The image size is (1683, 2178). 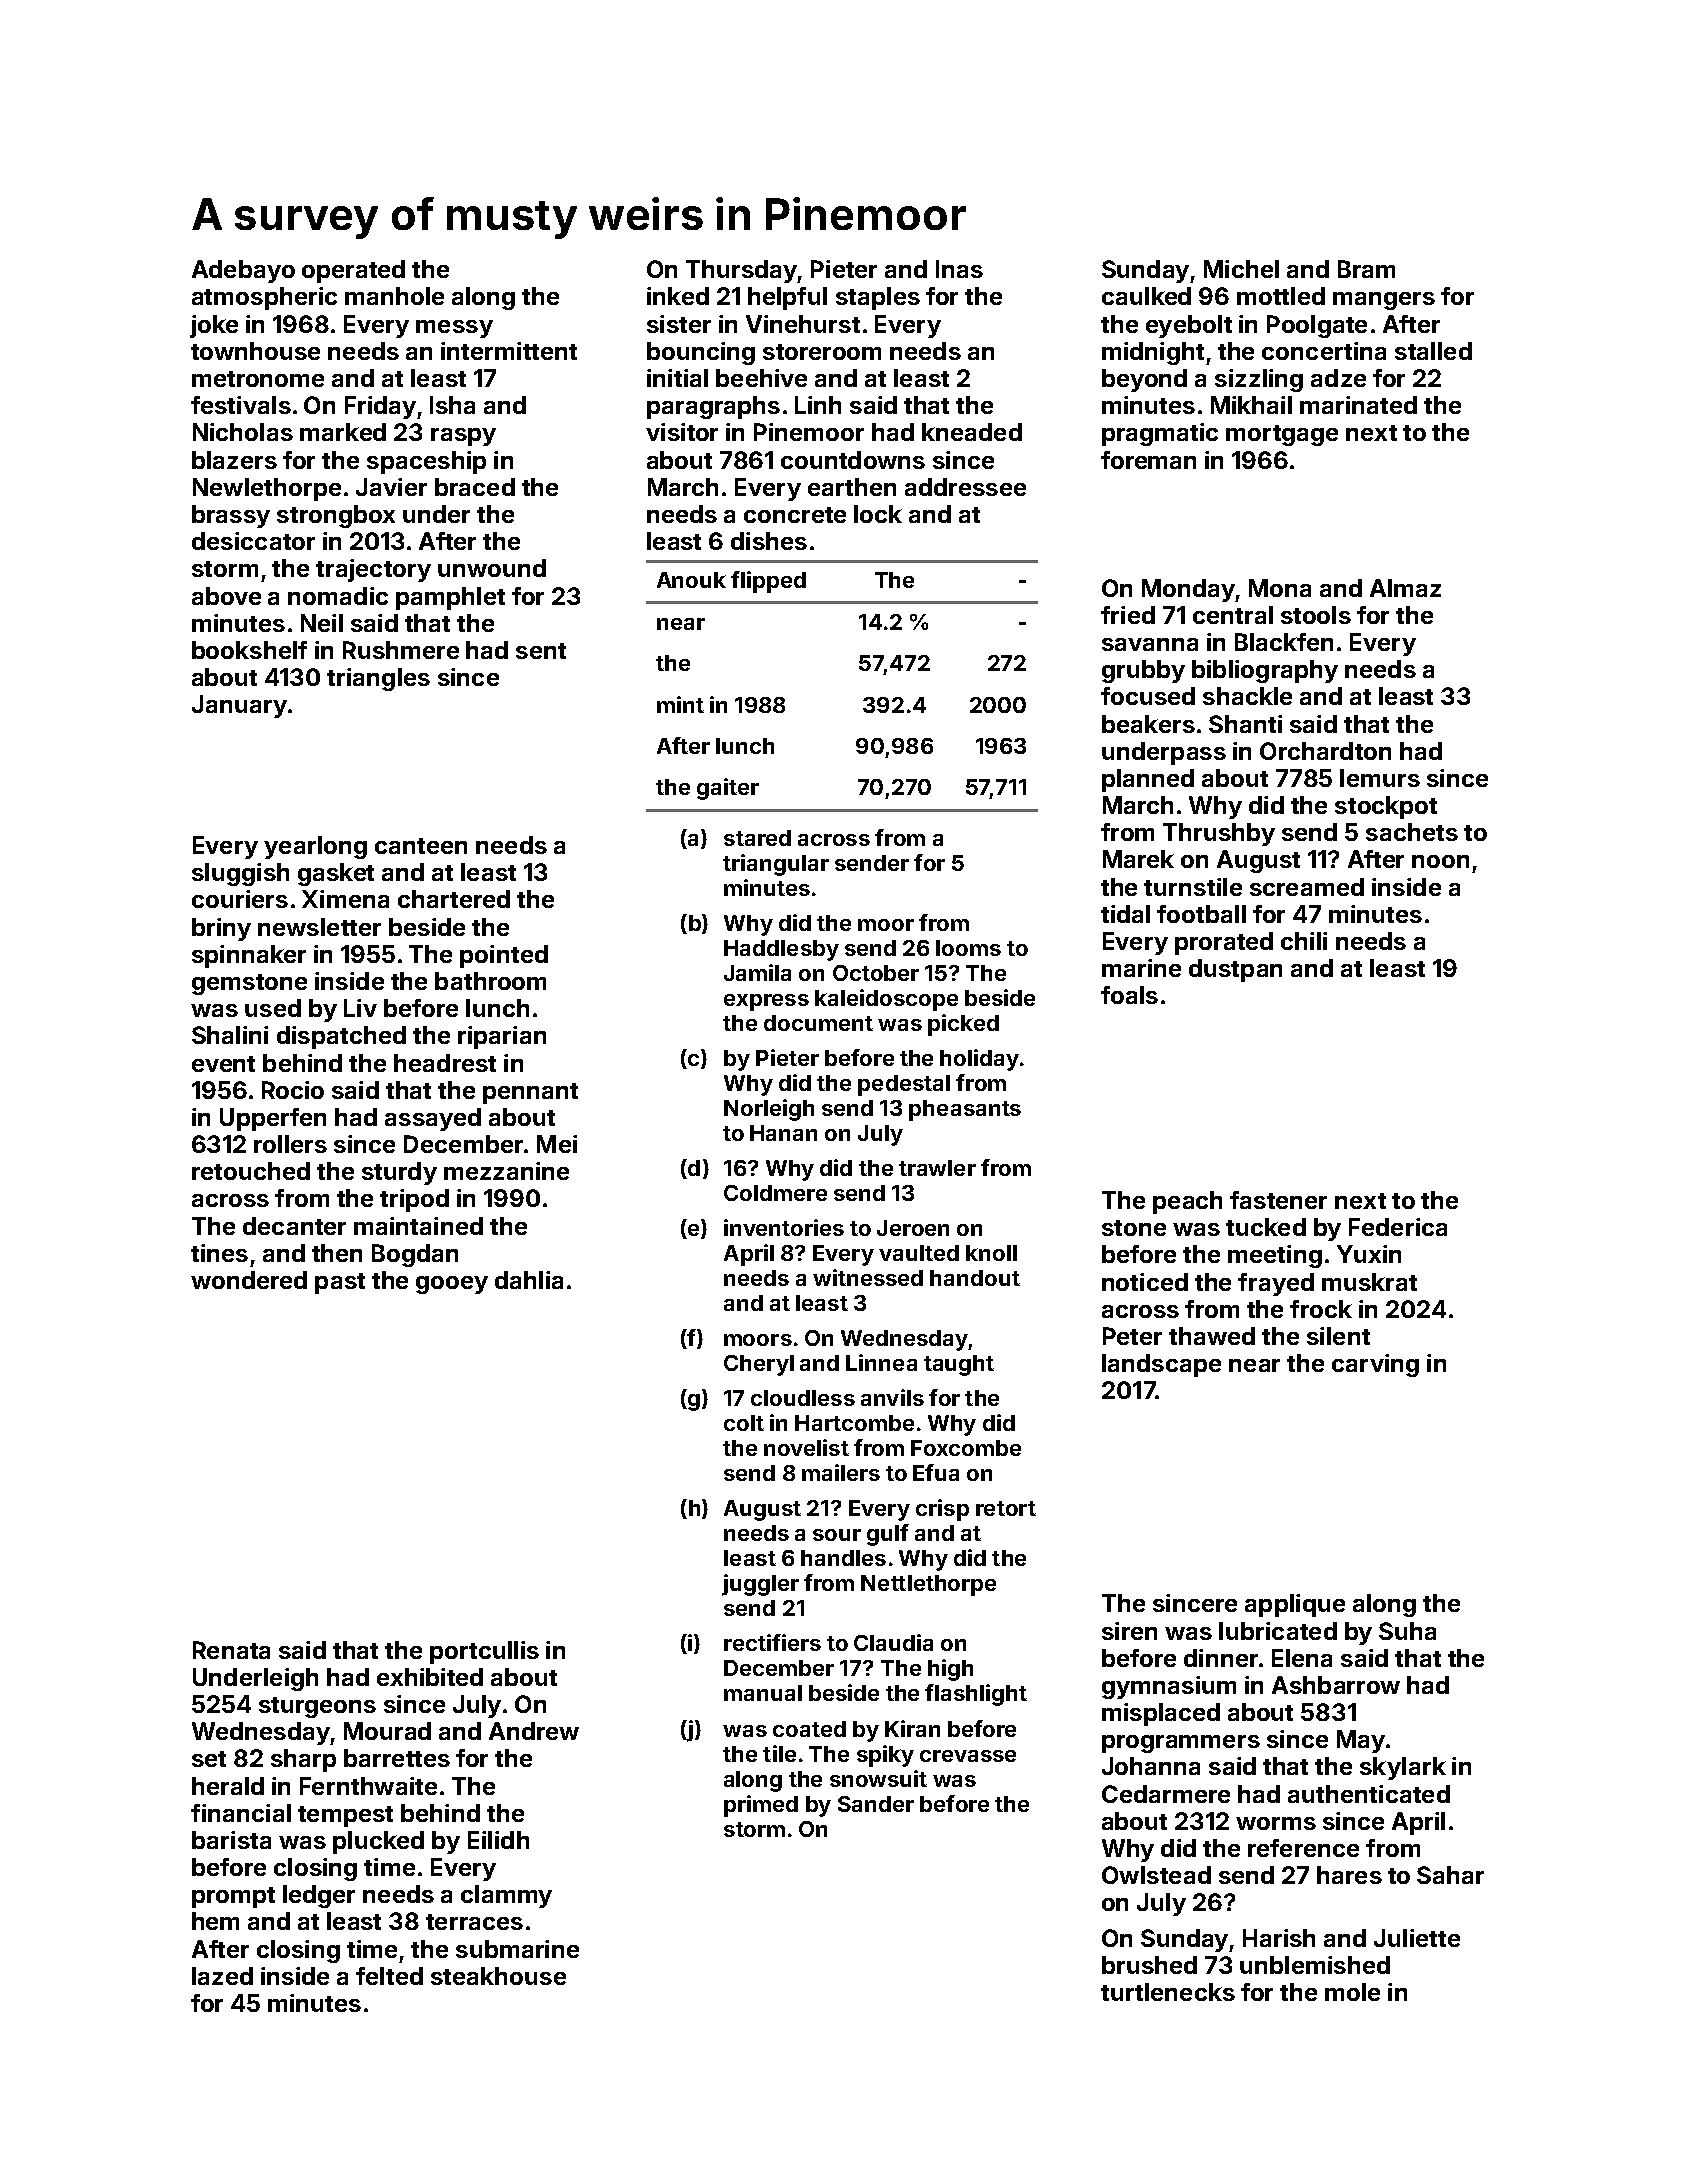 What do you see at coordinates (1325, 751) in the screenshot?
I see `Orchardton` at bounding box center [1325, 751].
